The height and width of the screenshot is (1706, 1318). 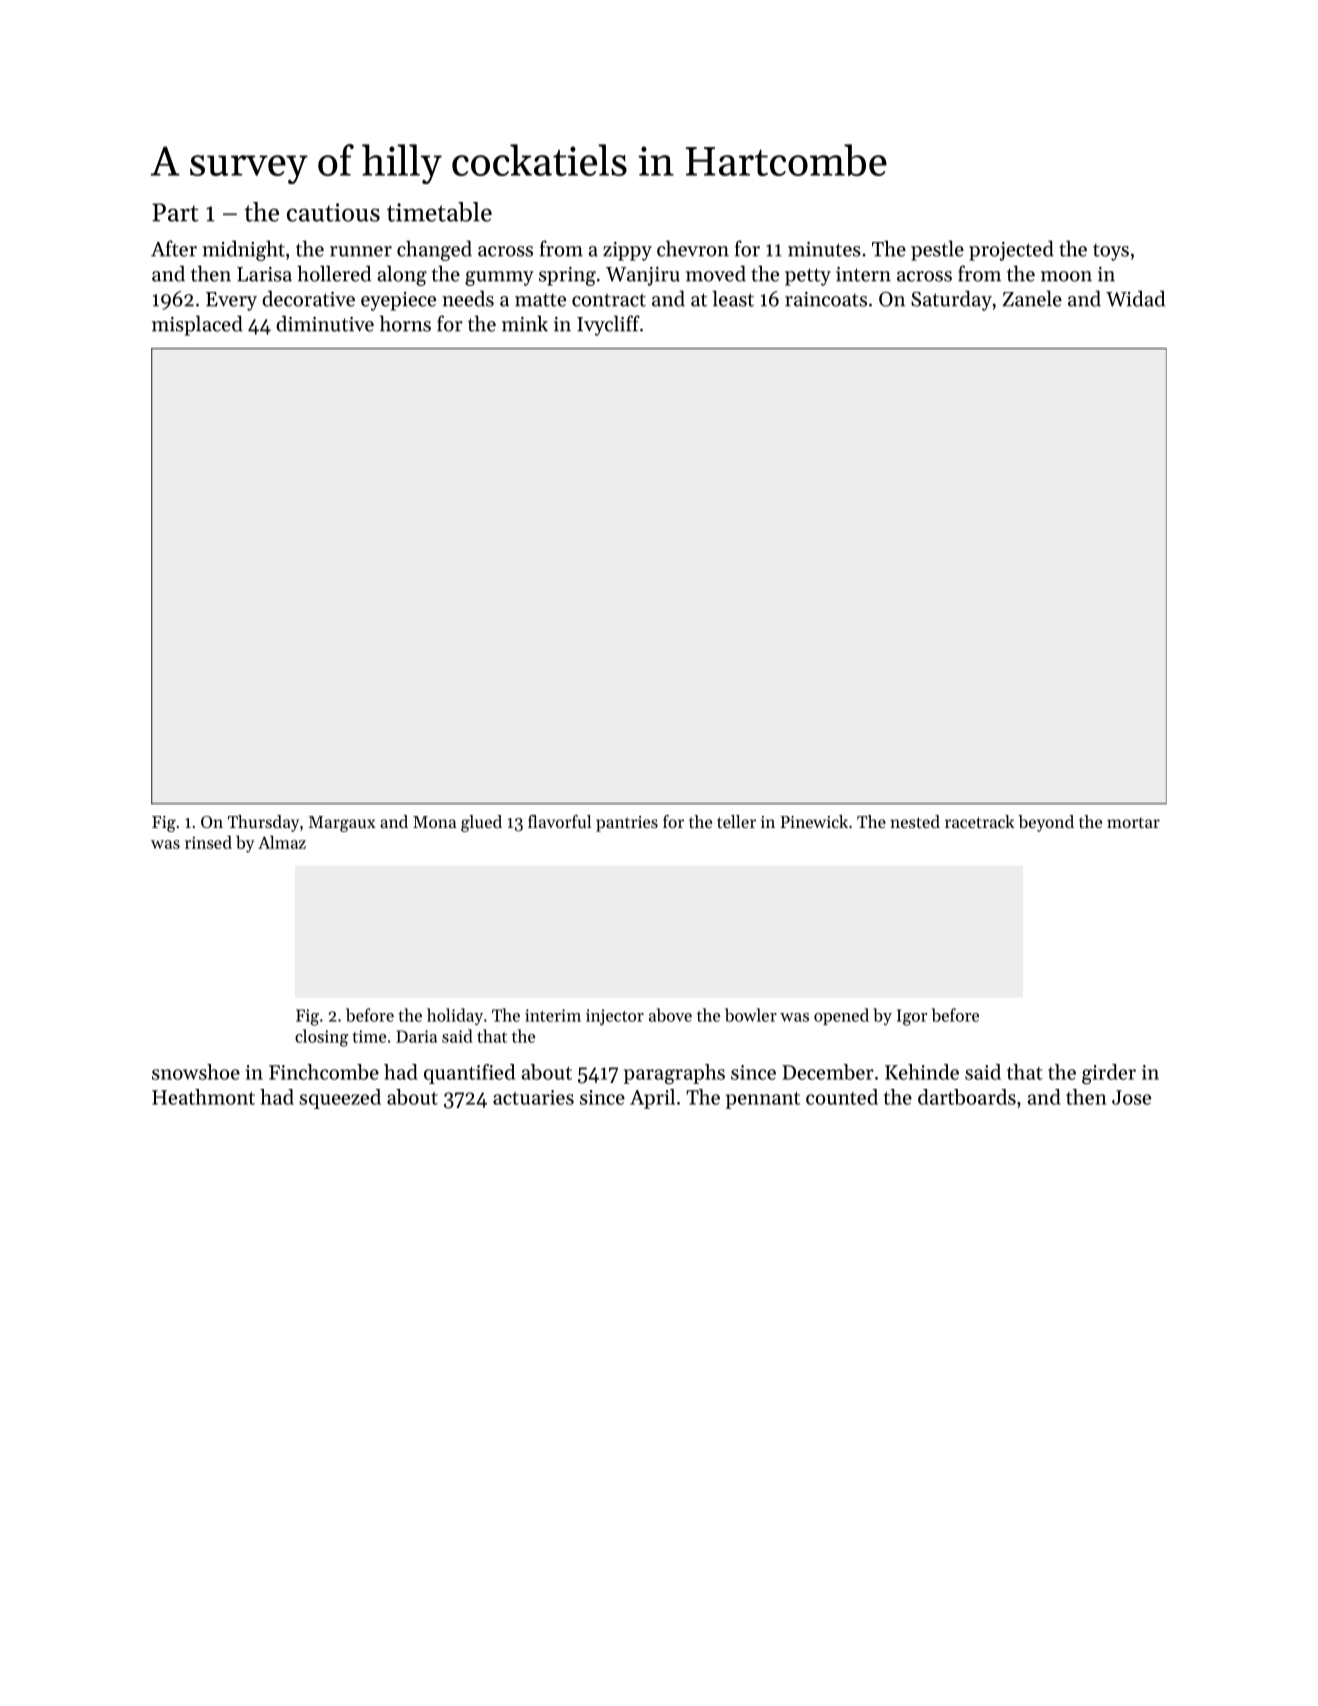 What do you see at coordinates (627, 824) in the screenshot?
I see `pantries` at bounding box center [627, 824].
